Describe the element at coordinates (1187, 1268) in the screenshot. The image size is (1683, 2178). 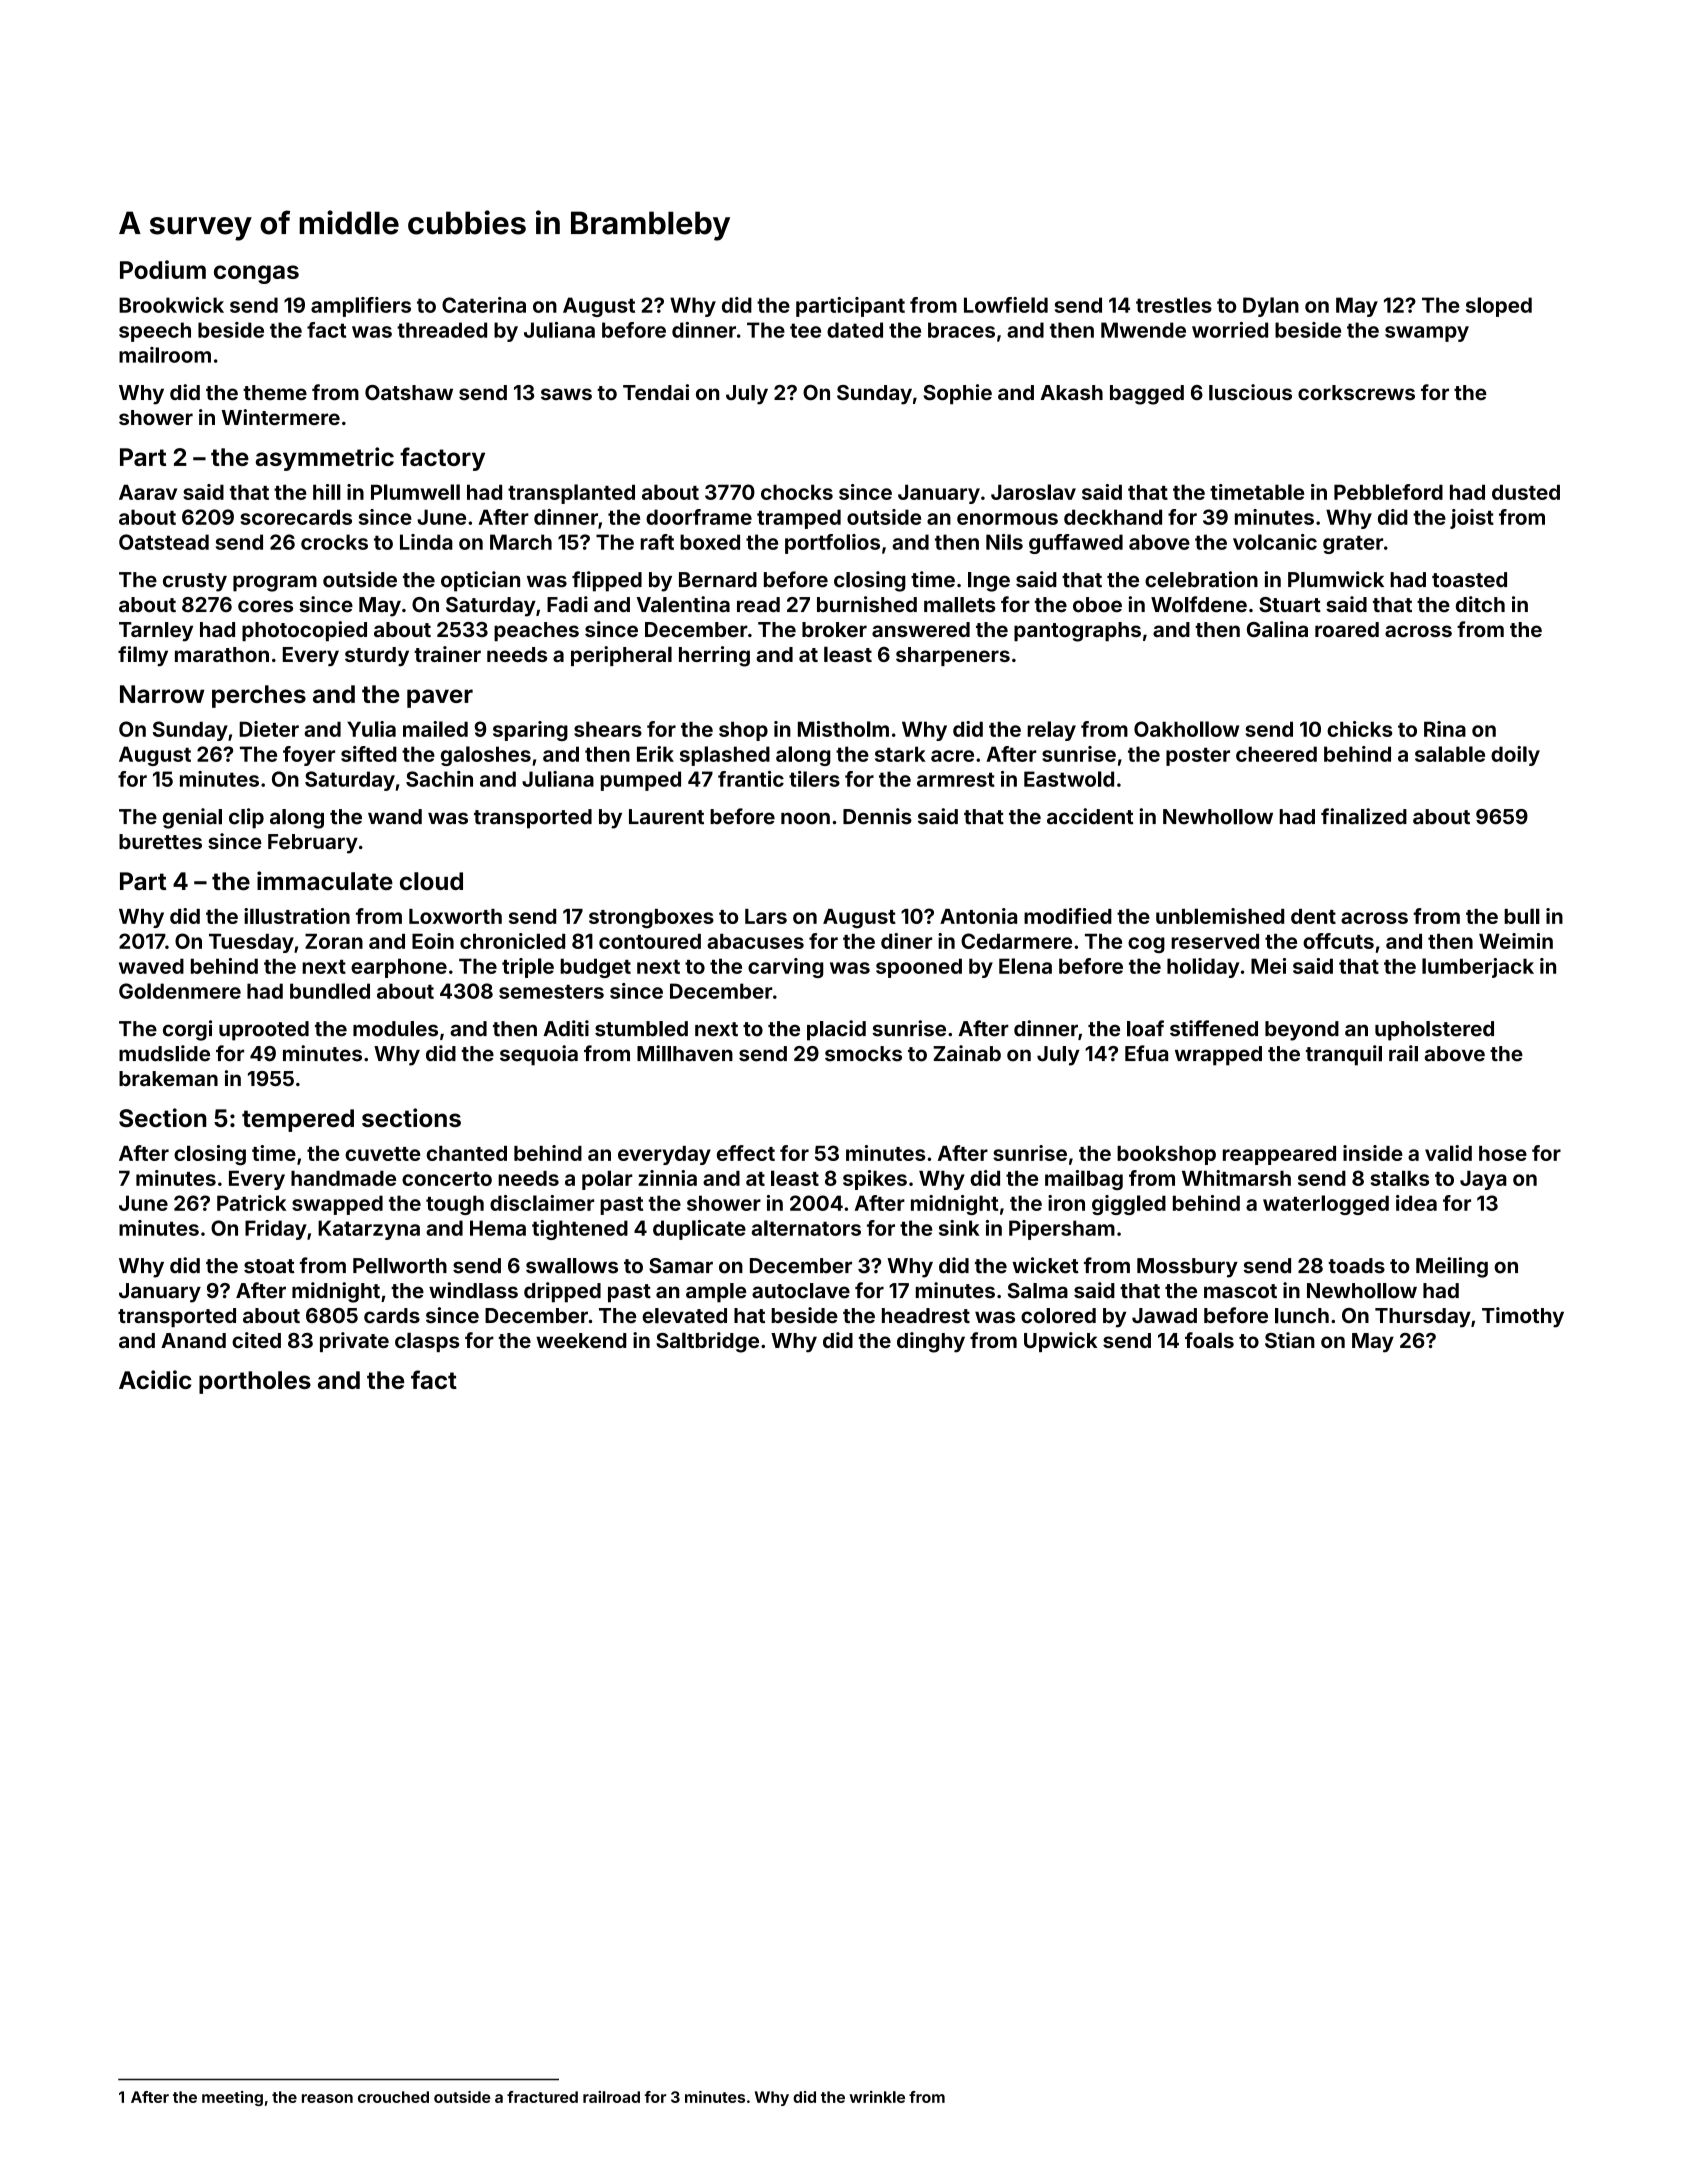
I see `Mossbury` at that location.
